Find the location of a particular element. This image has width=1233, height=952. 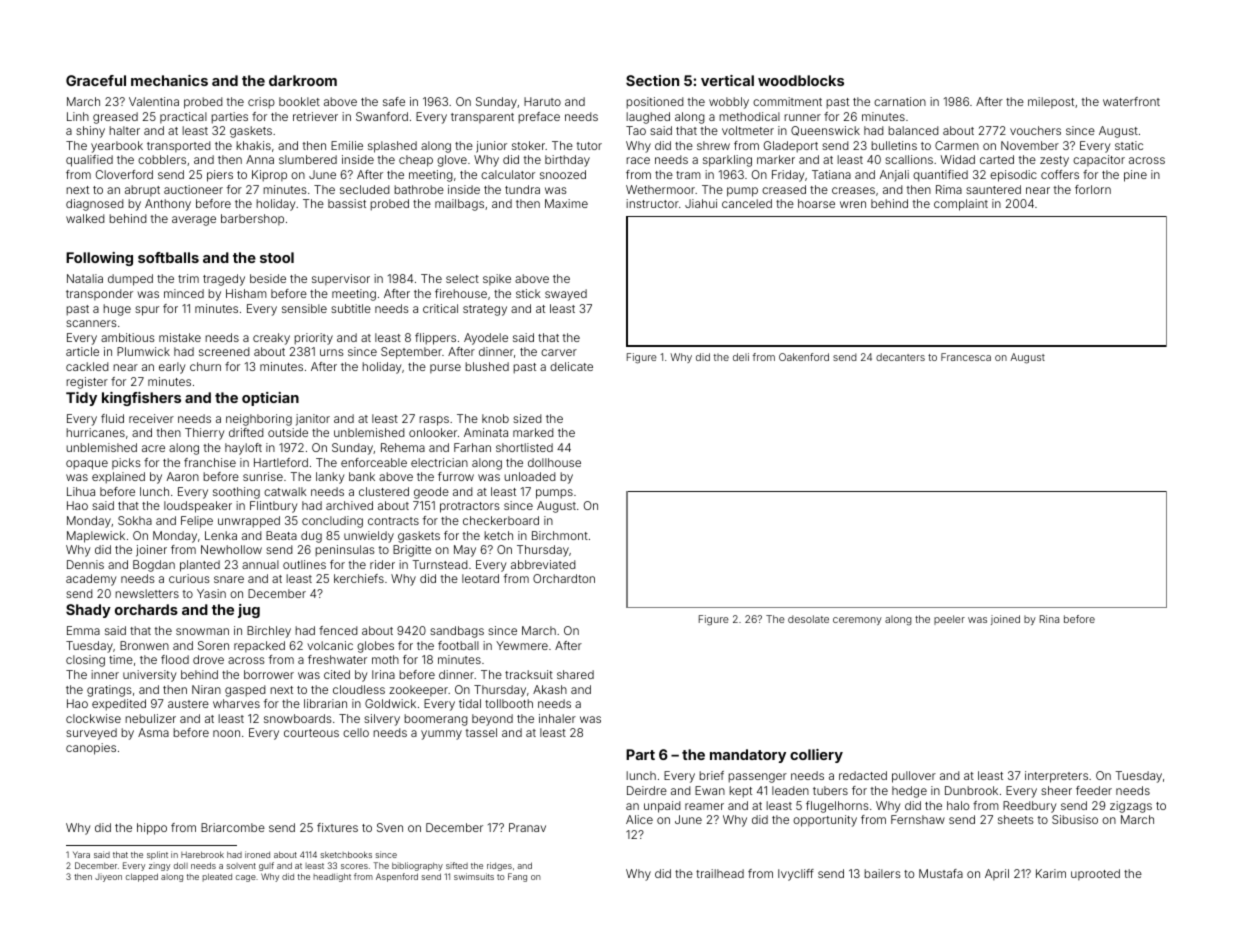

calculator is located at coordinates (508, 174).
